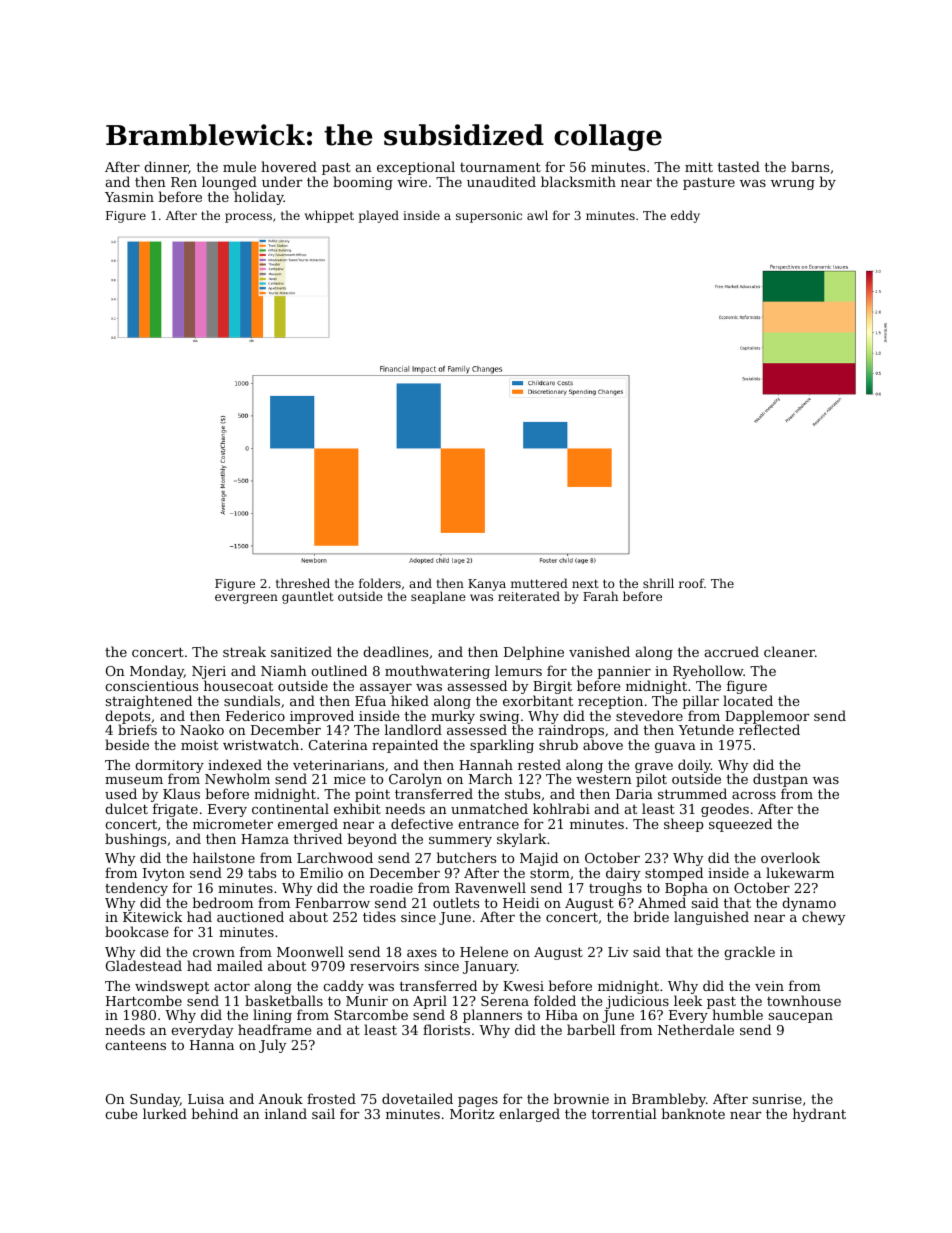  I want to click on whippet, so click(329, 216).
